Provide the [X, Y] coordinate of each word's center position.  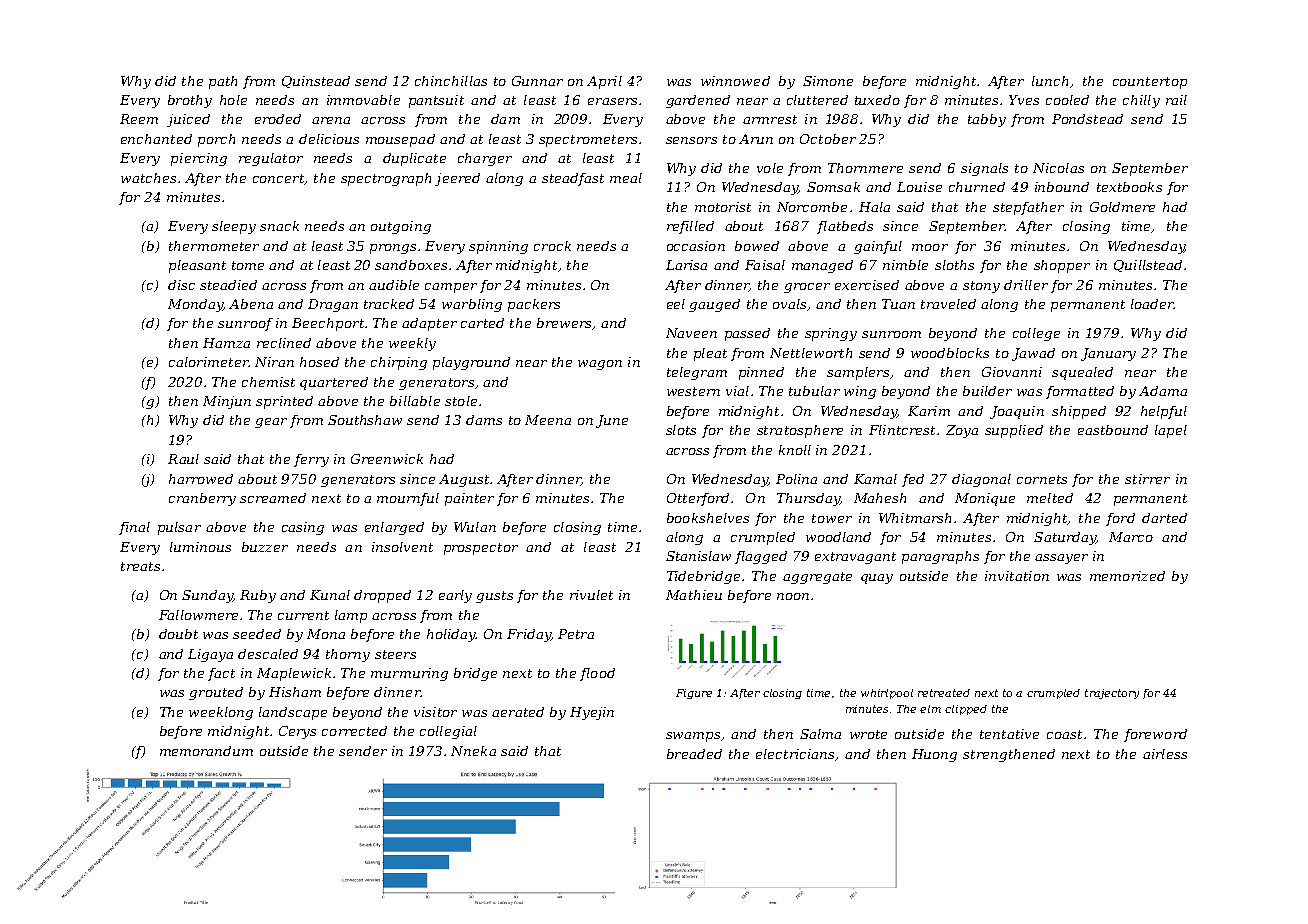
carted [482, 323]
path [223, 82]
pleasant [197, 266]
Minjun [227, 402]
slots [681, 430]
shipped [1079, 412]
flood [597, 674]
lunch [1050, 81]
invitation [1017, 576]
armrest [770, 119]
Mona [326, 634]
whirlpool [887, 694]
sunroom [891, 334]
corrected [354, 731]
